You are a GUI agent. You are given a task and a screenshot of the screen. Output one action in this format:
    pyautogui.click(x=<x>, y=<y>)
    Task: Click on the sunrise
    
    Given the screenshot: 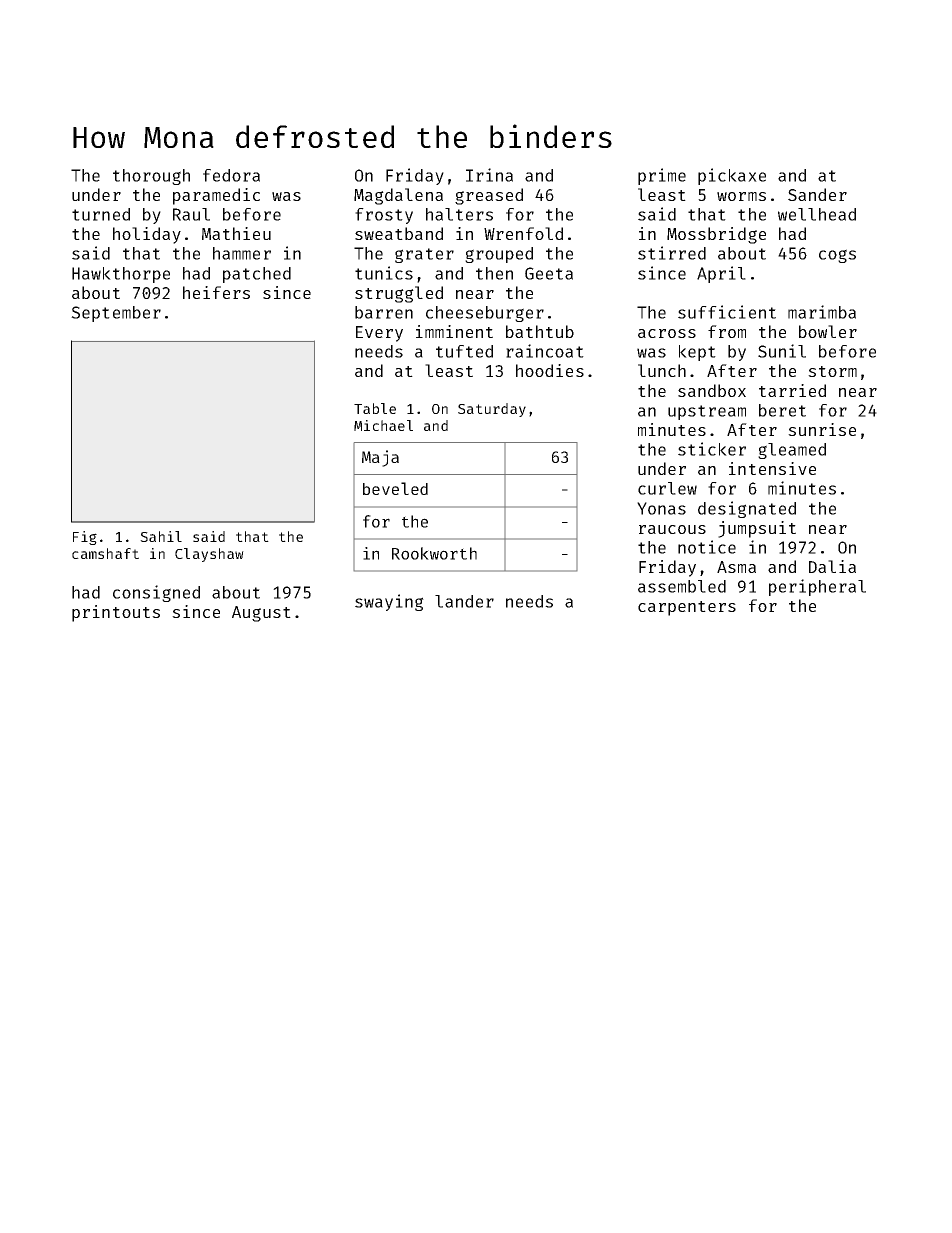 What is the action you would take?
    pyautogui.click(x=822, y=429)
